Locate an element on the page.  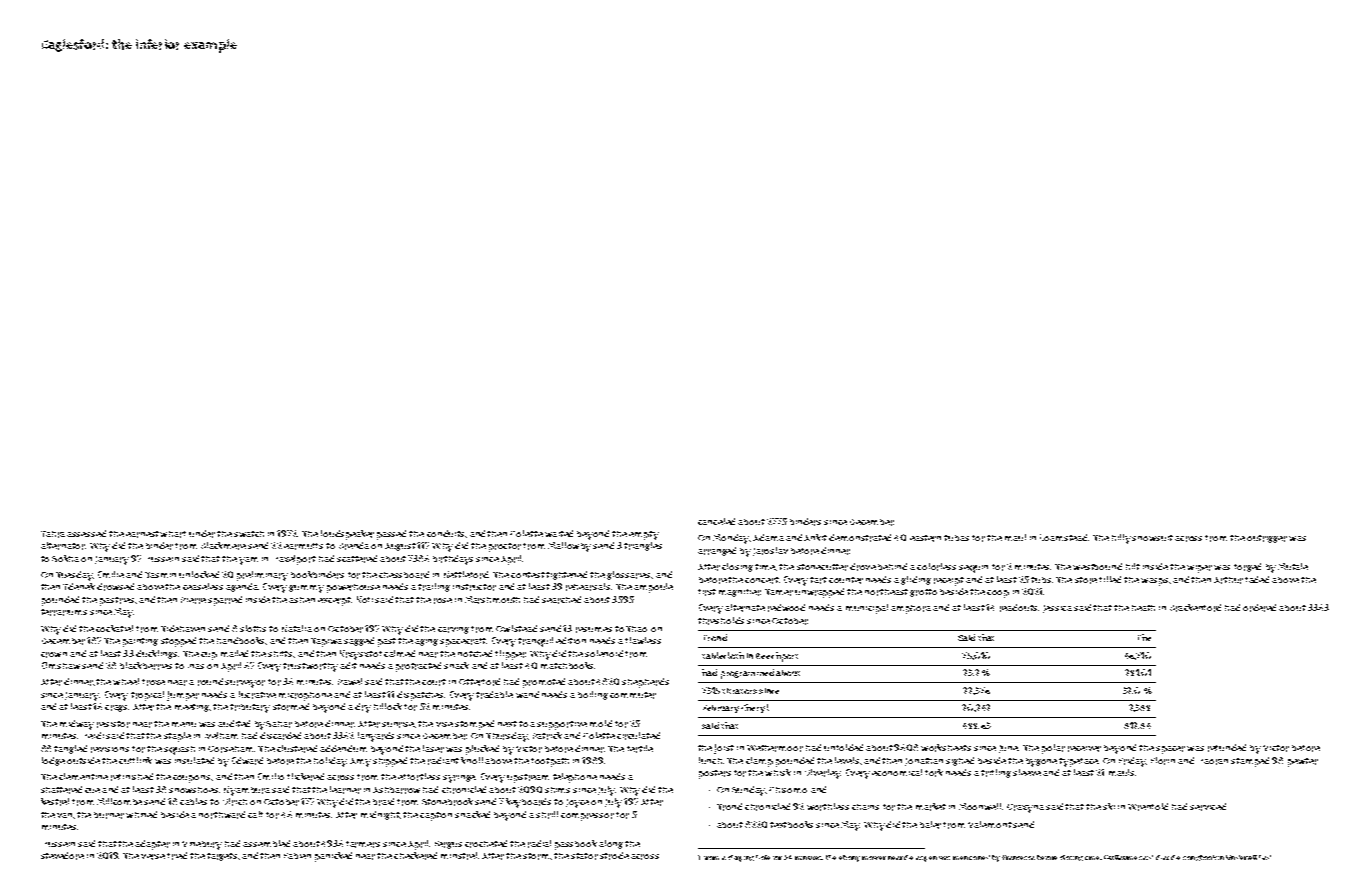
outrigger is located at coordinates (1267, 539).
